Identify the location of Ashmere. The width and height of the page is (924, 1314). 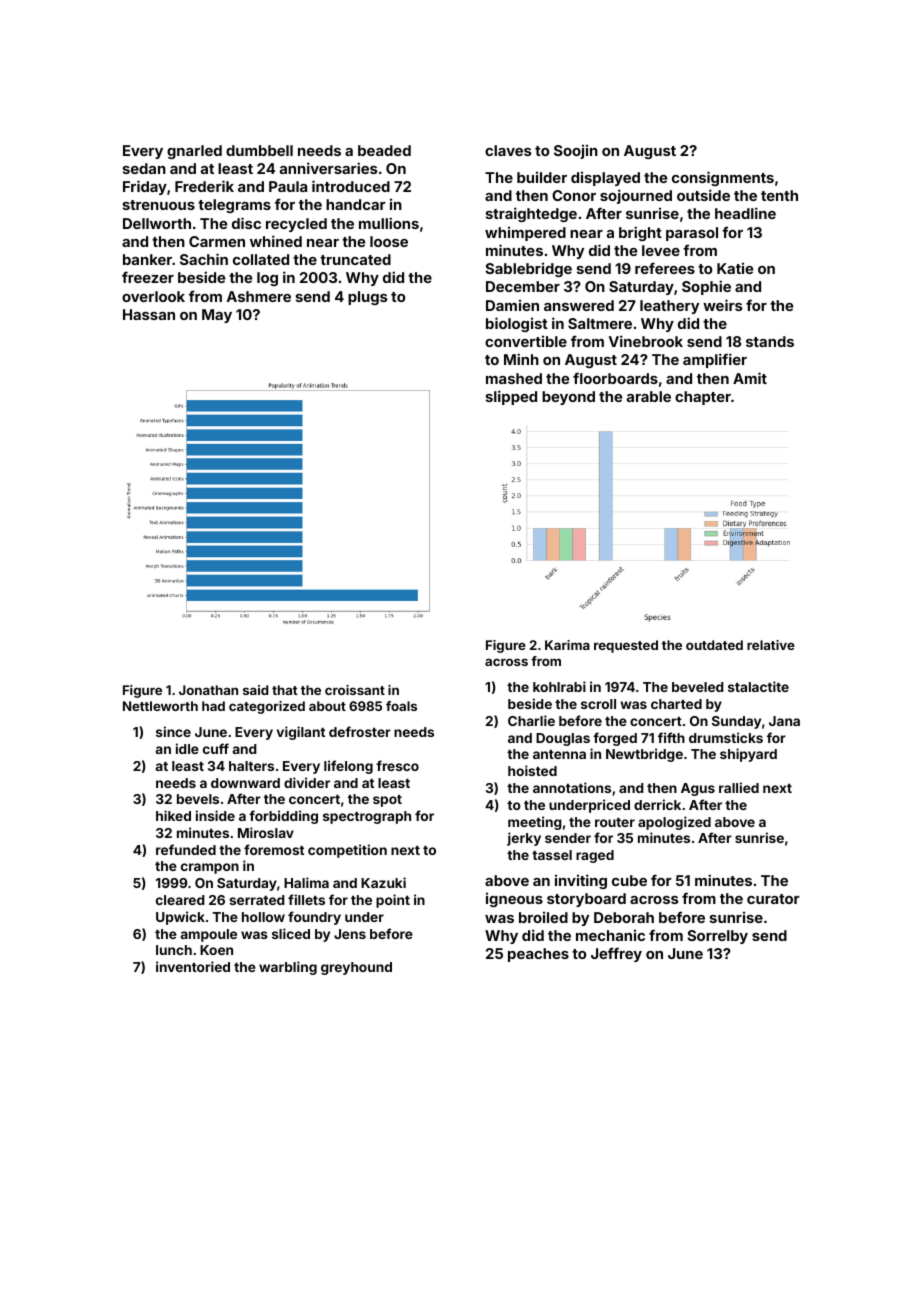
(259, 296).
